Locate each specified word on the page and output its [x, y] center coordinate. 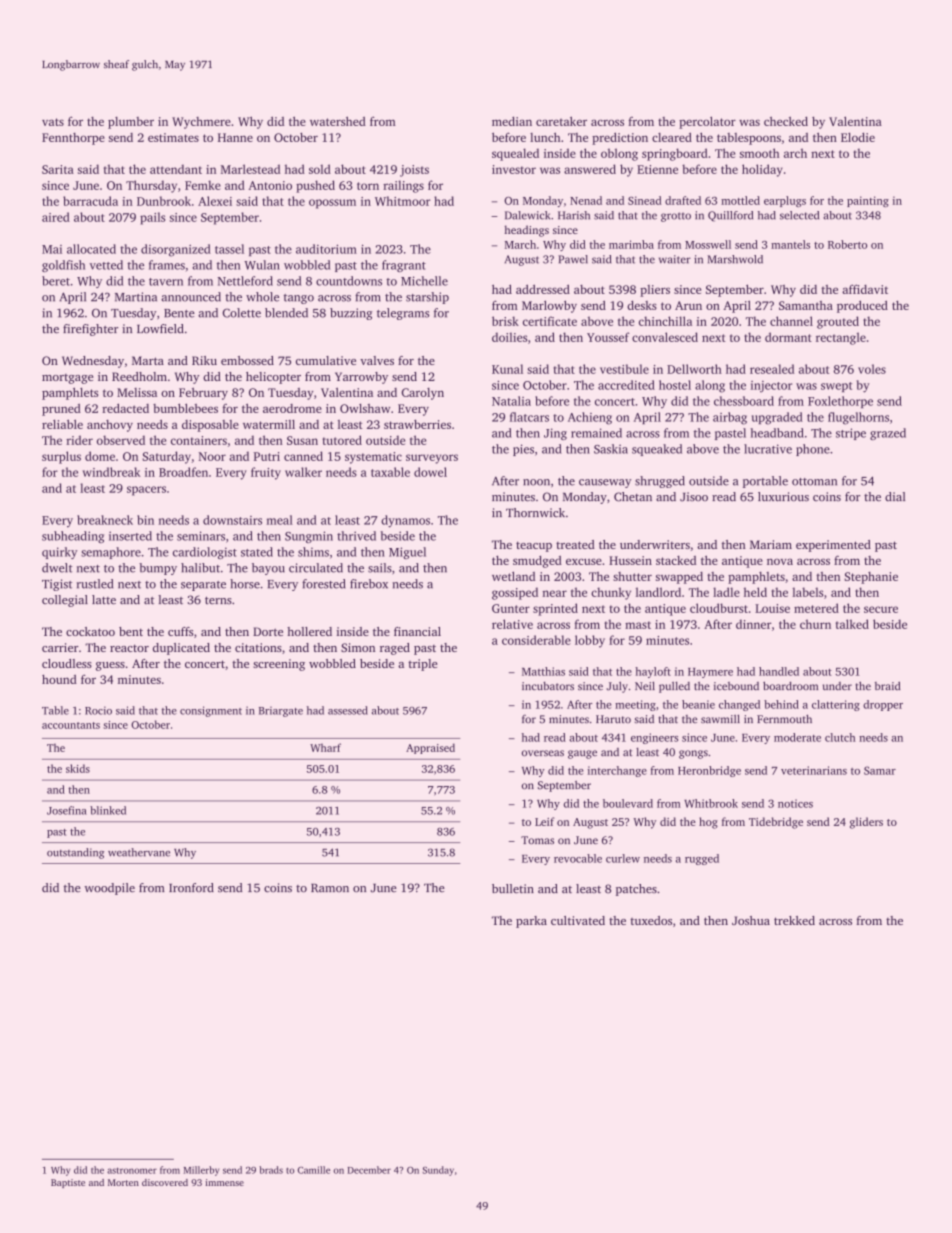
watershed [338, 121]
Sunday [438, 1171]
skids [78, 768]
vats [53, 122]
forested [324, 584]
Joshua [751, 920]
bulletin [513, 888]
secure [881, 609]
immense [225, 1182]
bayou [268, 569]
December [369, 1170]
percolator [707, 122]
